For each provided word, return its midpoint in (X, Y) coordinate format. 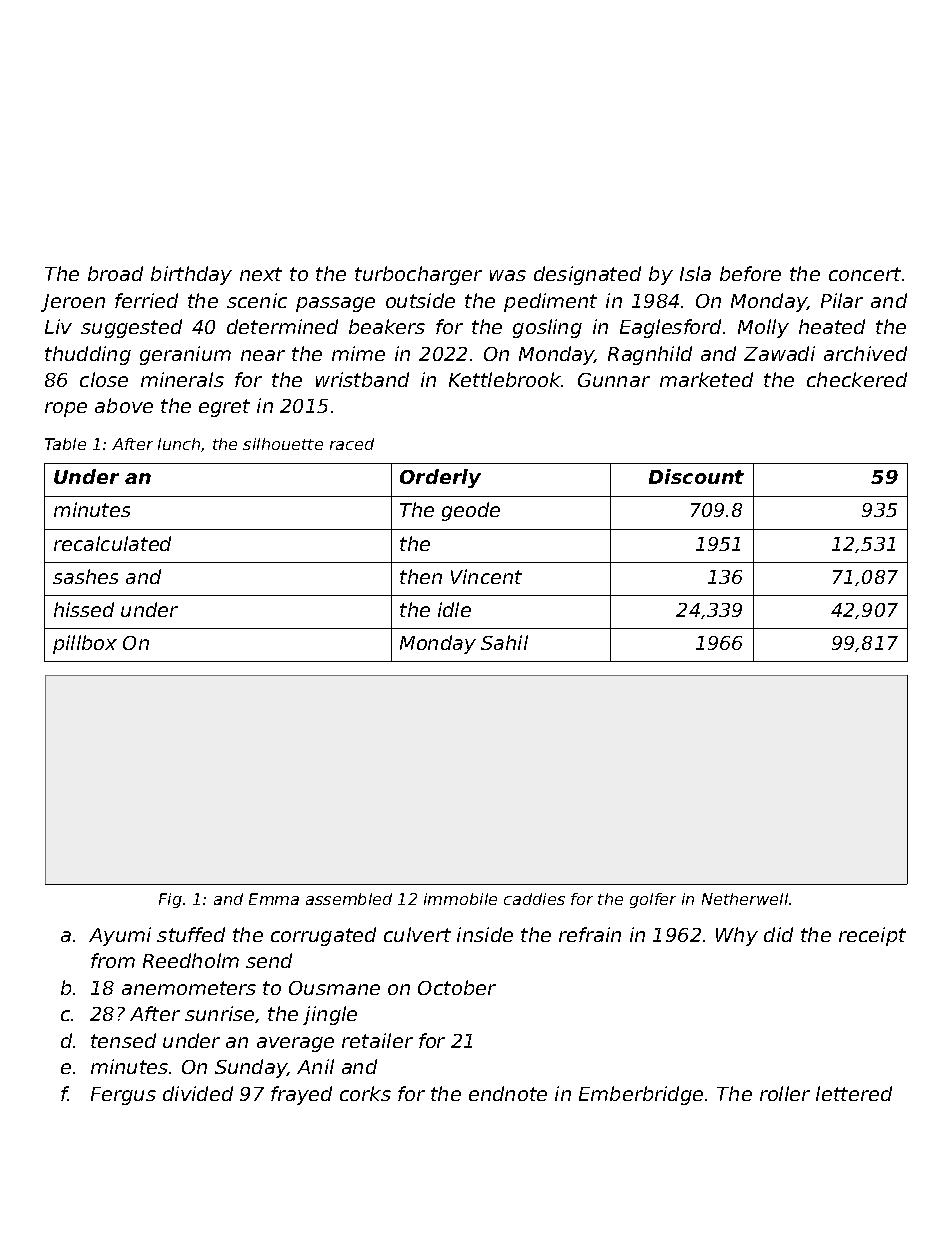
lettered (854, 1093)
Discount (696, 476)
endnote (508, 1093)
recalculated (112, 543)
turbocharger (418, 275)
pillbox (85, 644)
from (113, 960)
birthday (191, 275)
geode (471, 511)
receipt (872, 936)
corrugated (323, 936)
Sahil (504, 642)
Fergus (123, 1096)
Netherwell (745, 899)
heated (832, 326)
